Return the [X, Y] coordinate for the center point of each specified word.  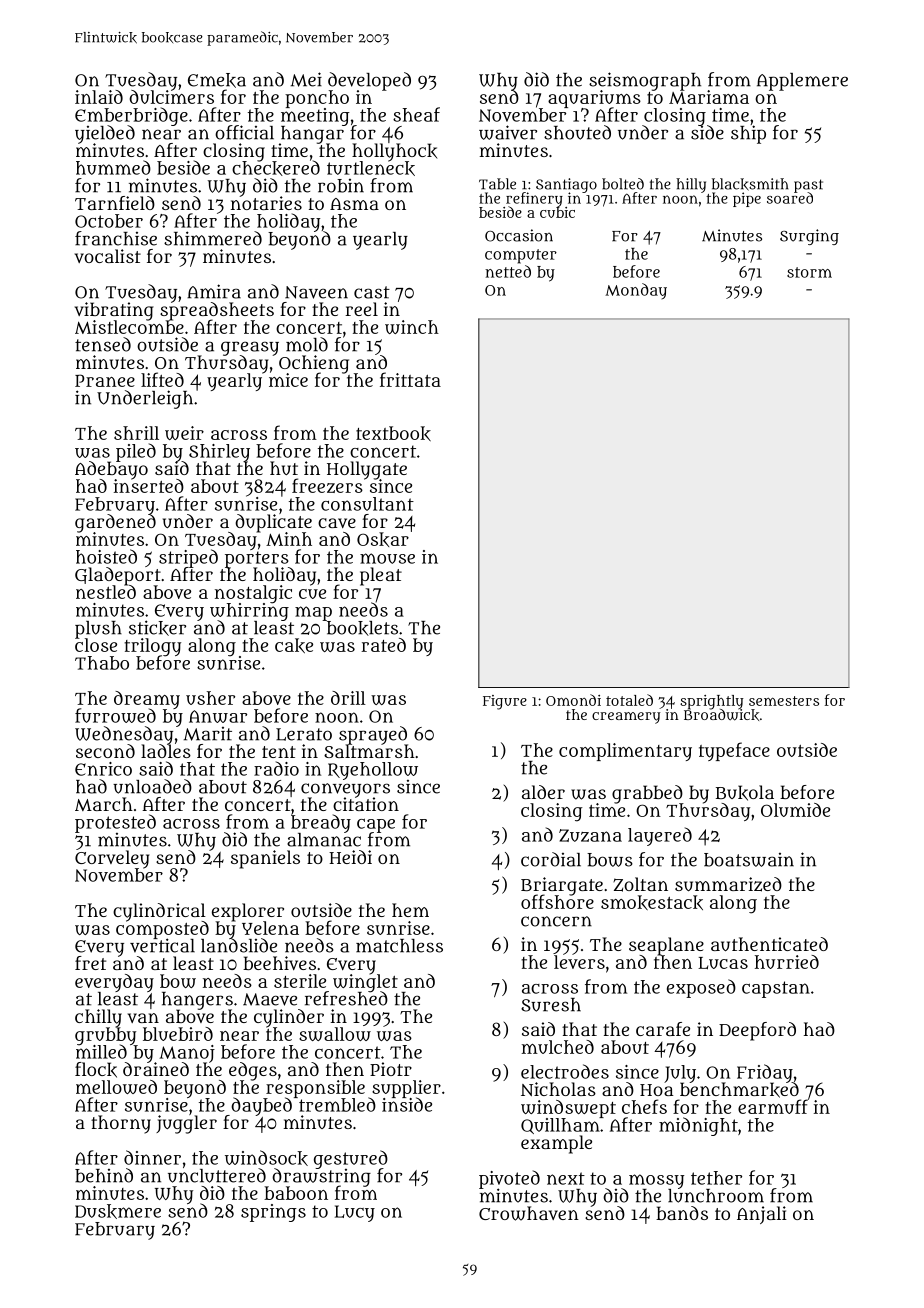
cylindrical [159, 912]
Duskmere [118, 1211]
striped [188, 558]
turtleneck [371, 168]
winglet [365, 983]
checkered [276, 168]
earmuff [773, 1107]
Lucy [355, 1213]
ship [748, 134]
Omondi [573, 700]
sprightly [712, 702]
